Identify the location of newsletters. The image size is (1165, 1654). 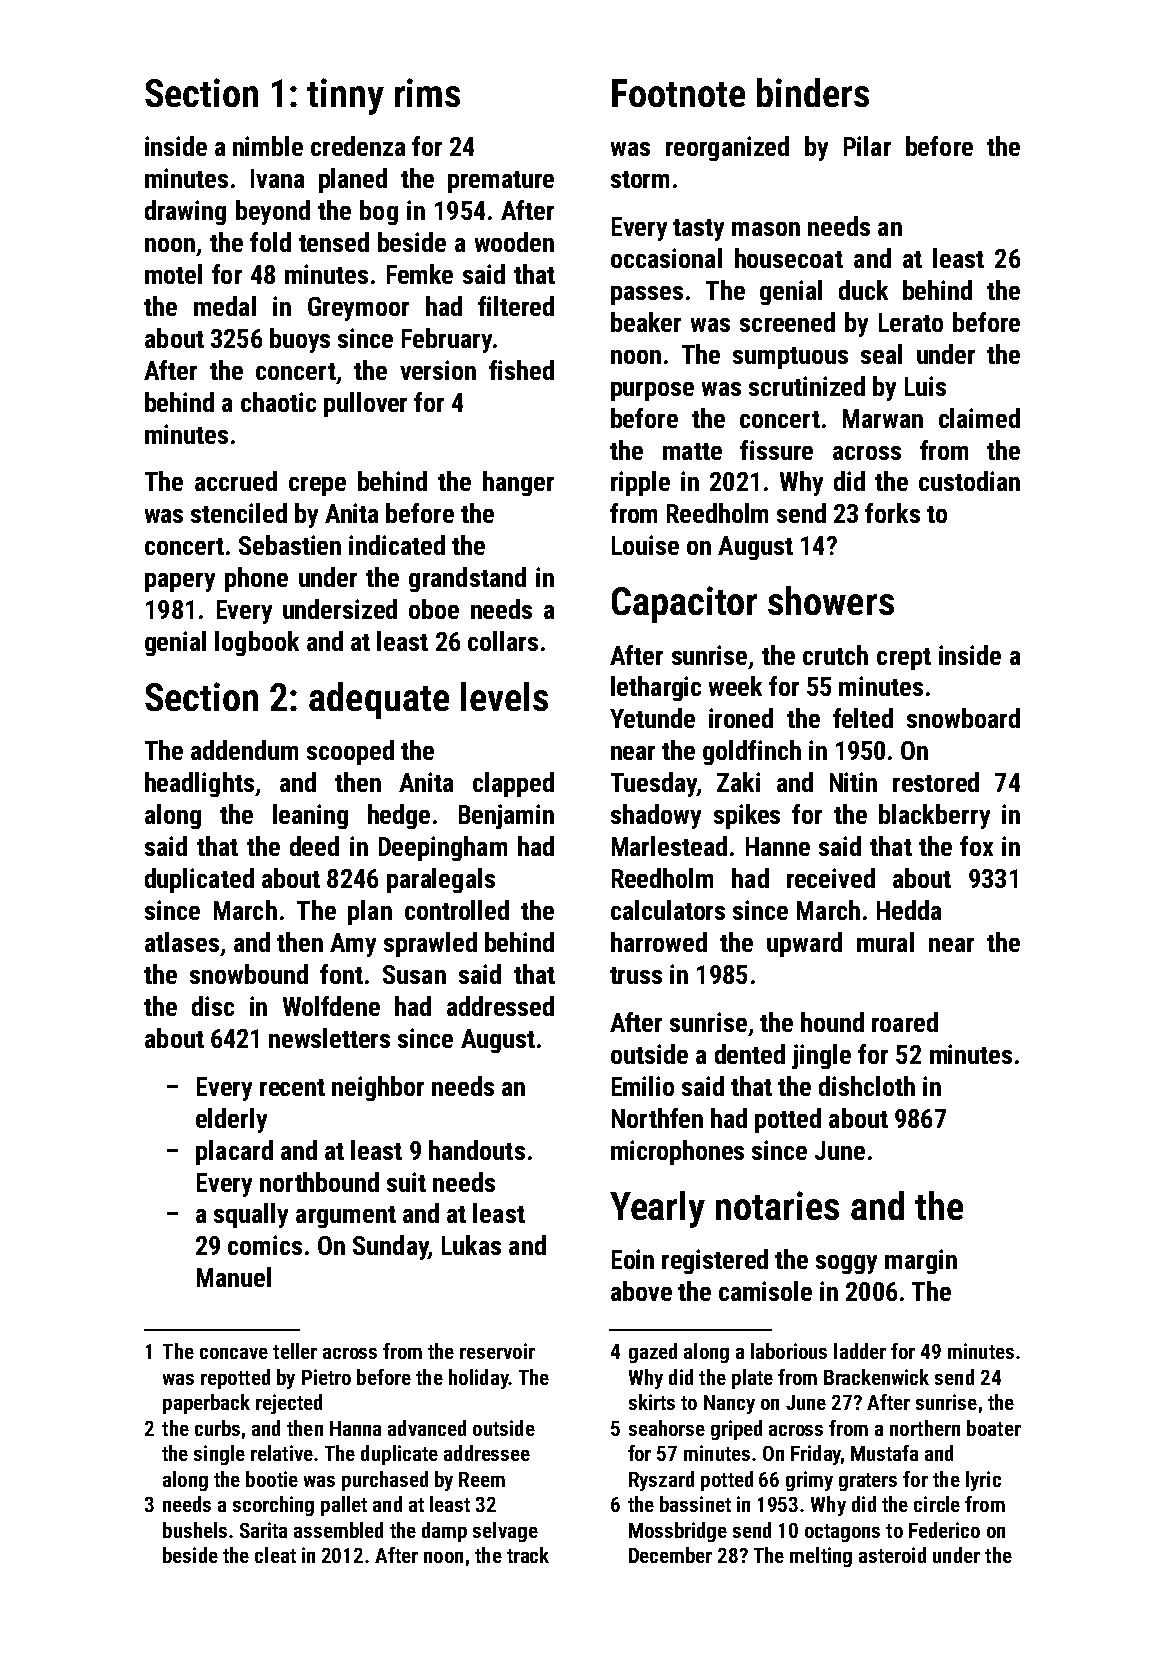
(329, 1038).
